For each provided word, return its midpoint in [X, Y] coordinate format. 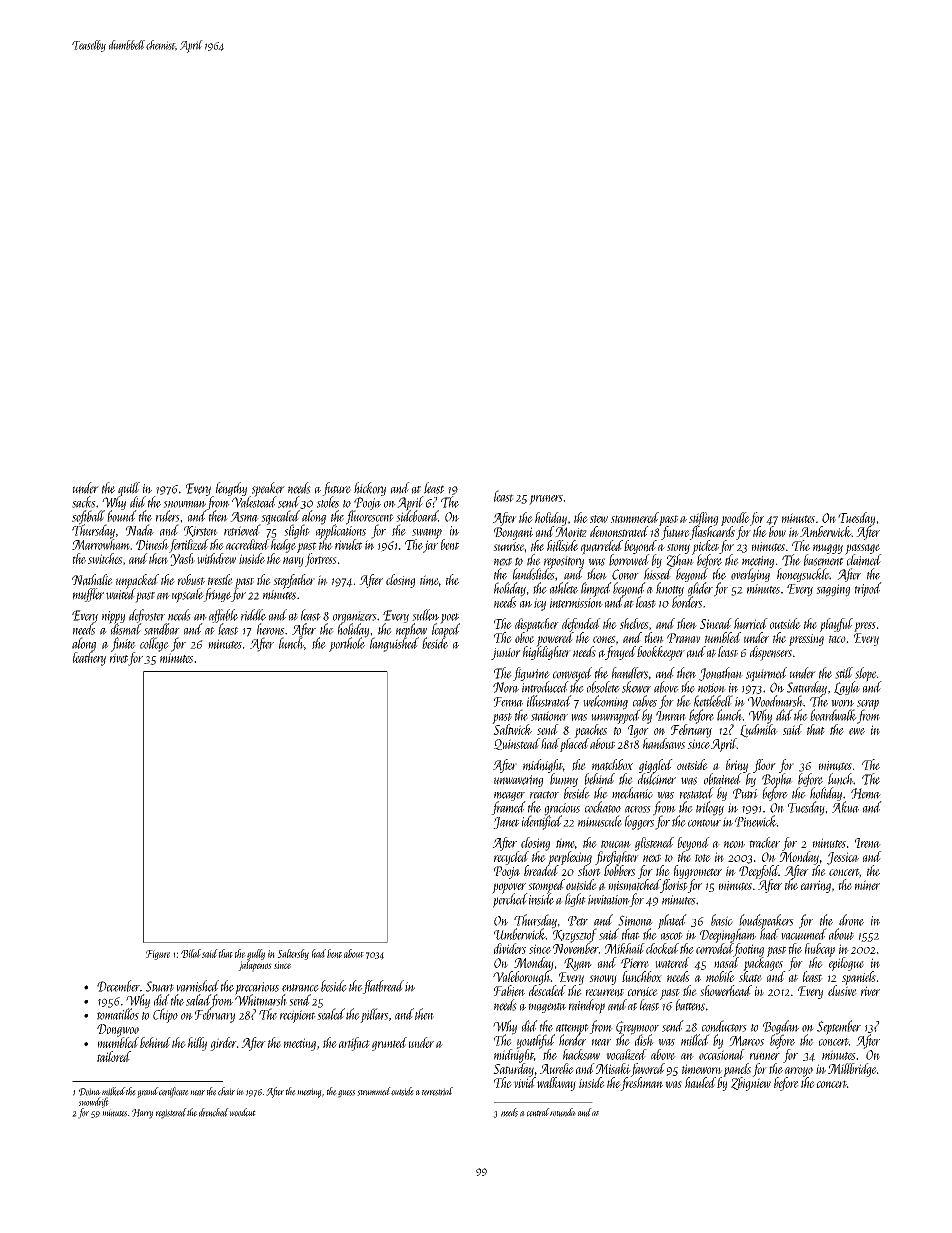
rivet [119, 658]
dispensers [771, 653]
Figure [158, 955]
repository [564, 562]
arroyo [799, 1072]
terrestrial [437, 1091]
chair [226, 1091]
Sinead [716, 623]
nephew [411, 630]
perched [510, 900]
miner [867, 885]
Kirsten [201, 531]
